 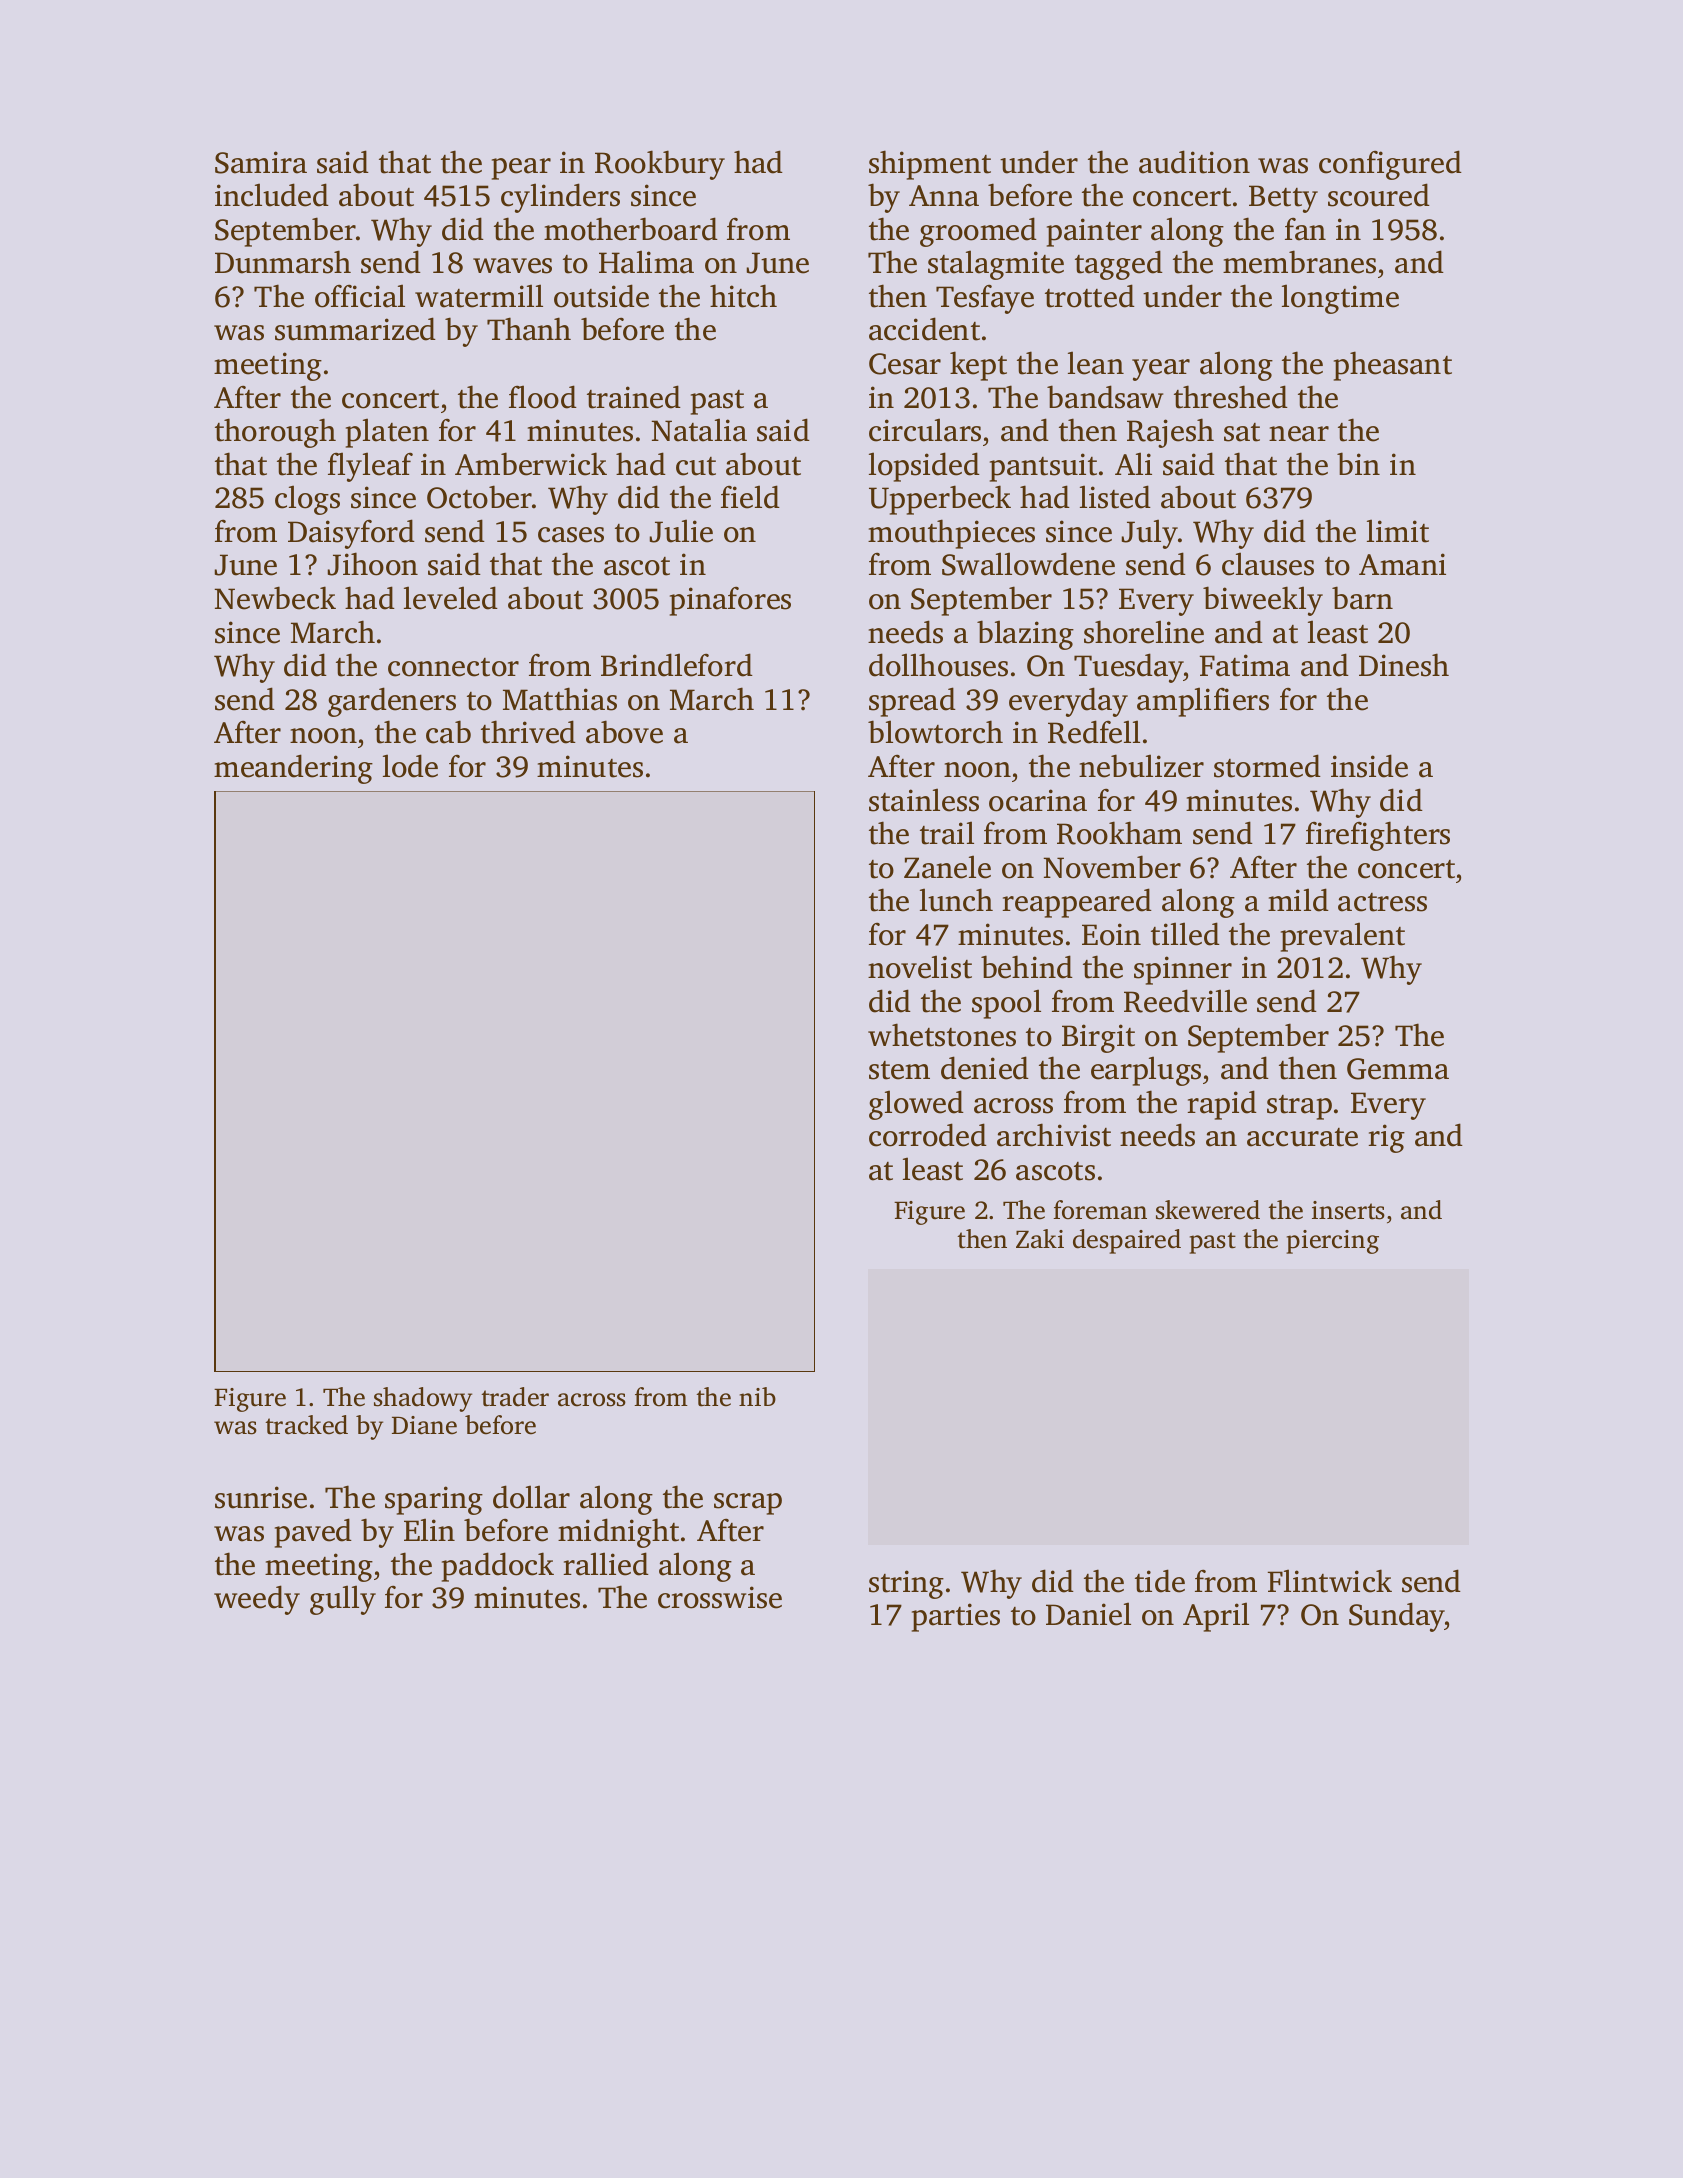 What do you see at coordinates (560, 699) in the screenshot?
I see `Matthias` at bounding box center [560, 699].
